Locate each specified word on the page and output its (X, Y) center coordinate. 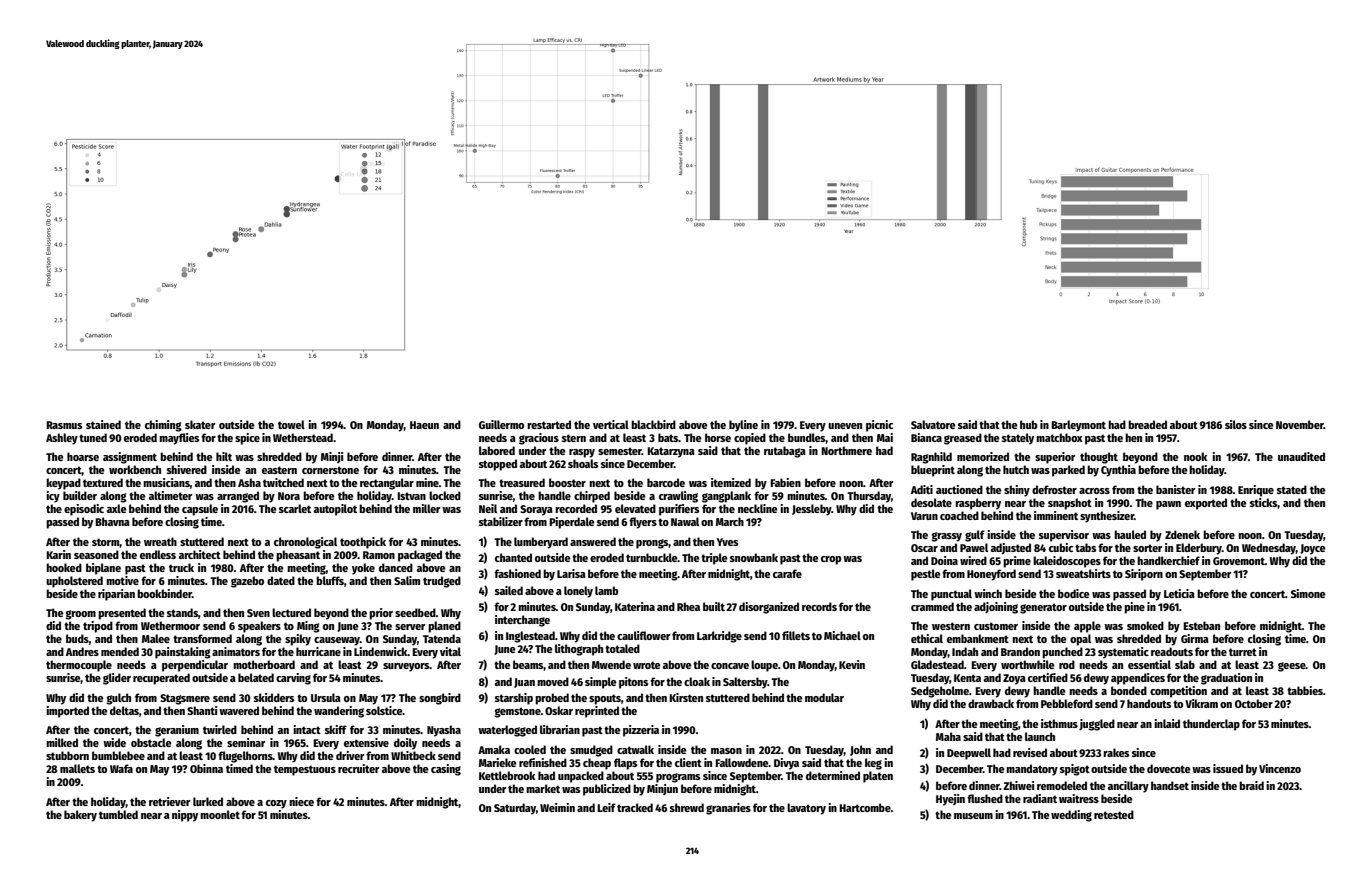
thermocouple (79, 666)
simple (601, 683)
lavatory (806, 809)
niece (301, 801)
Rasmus (64, 425)
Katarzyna (671, 452)
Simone (1308, 593)
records (819, 606)
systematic (1123, 653)
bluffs (330, 580)
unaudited (1301, 456)
